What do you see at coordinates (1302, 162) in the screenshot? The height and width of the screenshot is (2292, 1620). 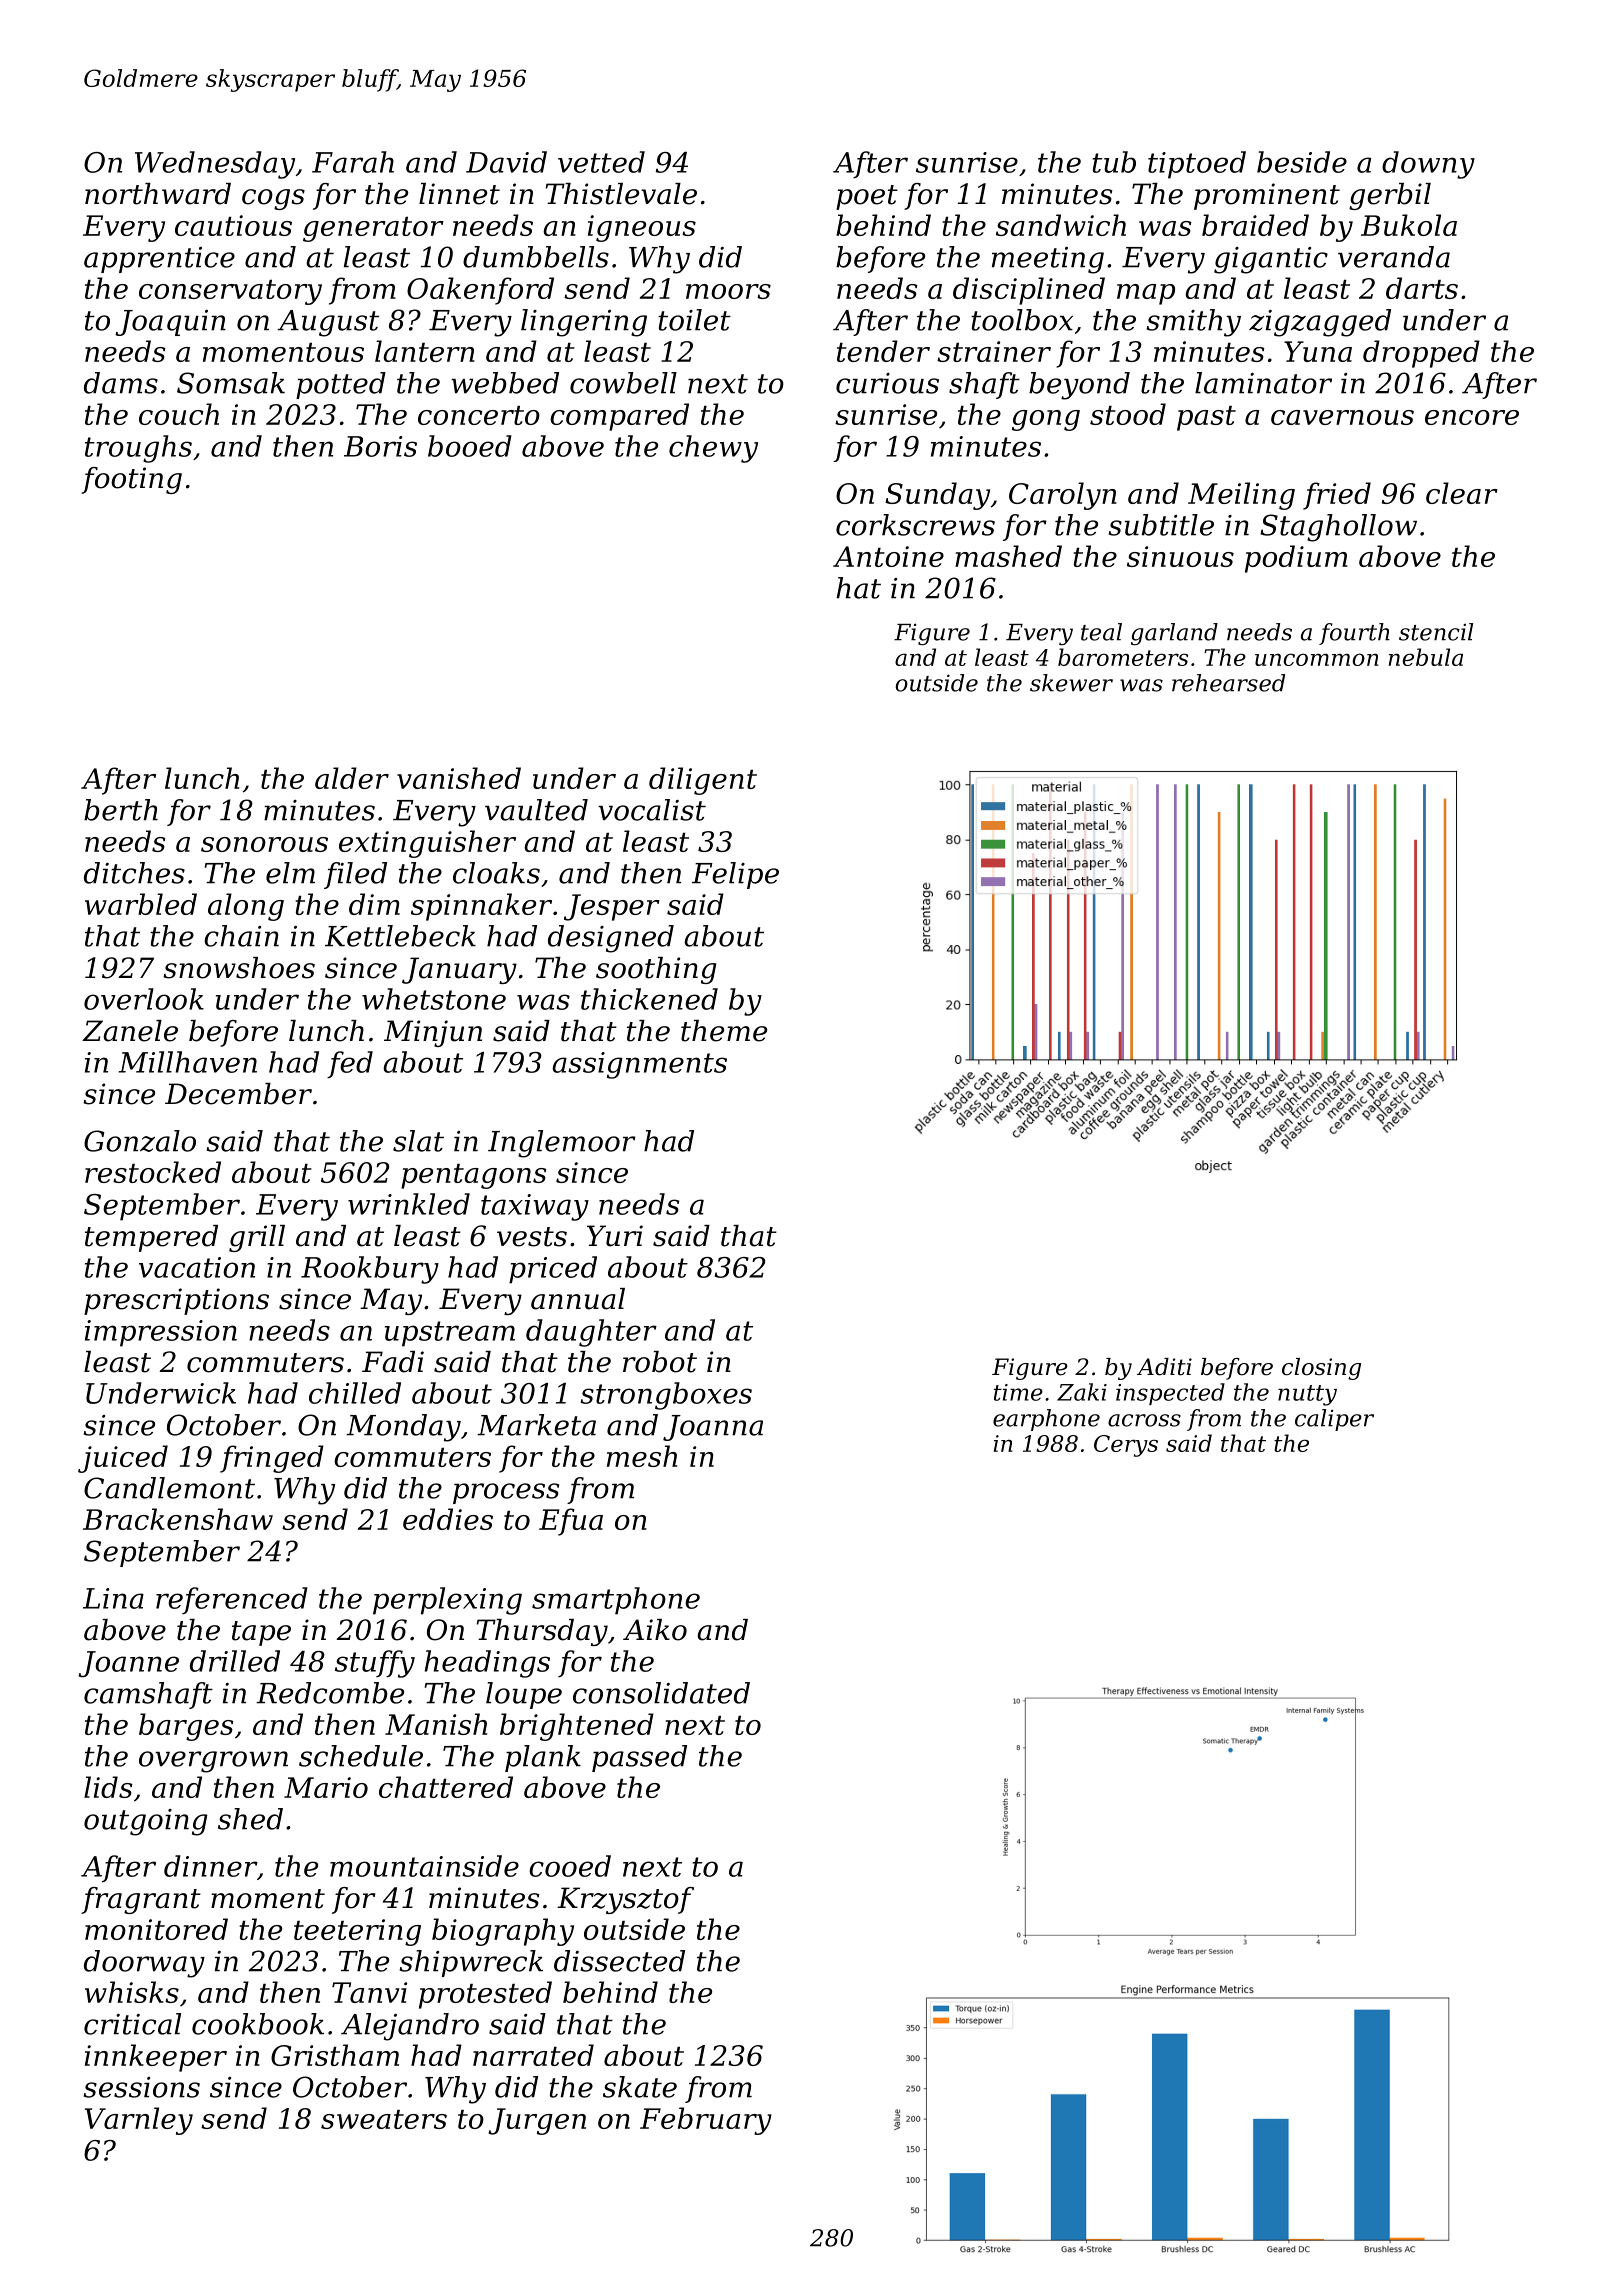 I see `beside` at bounding box center [1302, 162].
